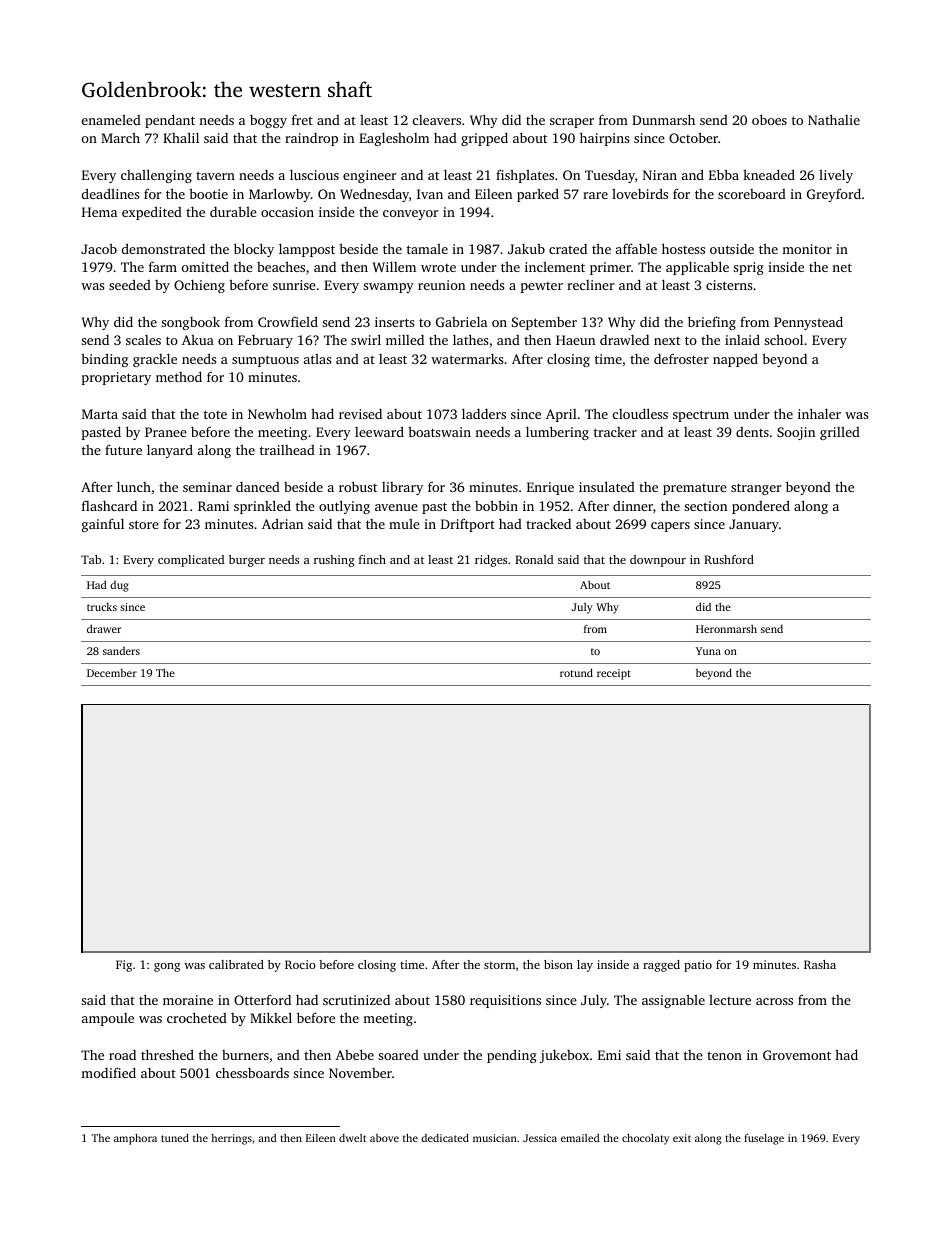 This screenshot has width=952, height=1233. What do you see at coordinates (724, 174) in the screenshot?
I see `Ebba` at bounding box center [724, 174].
